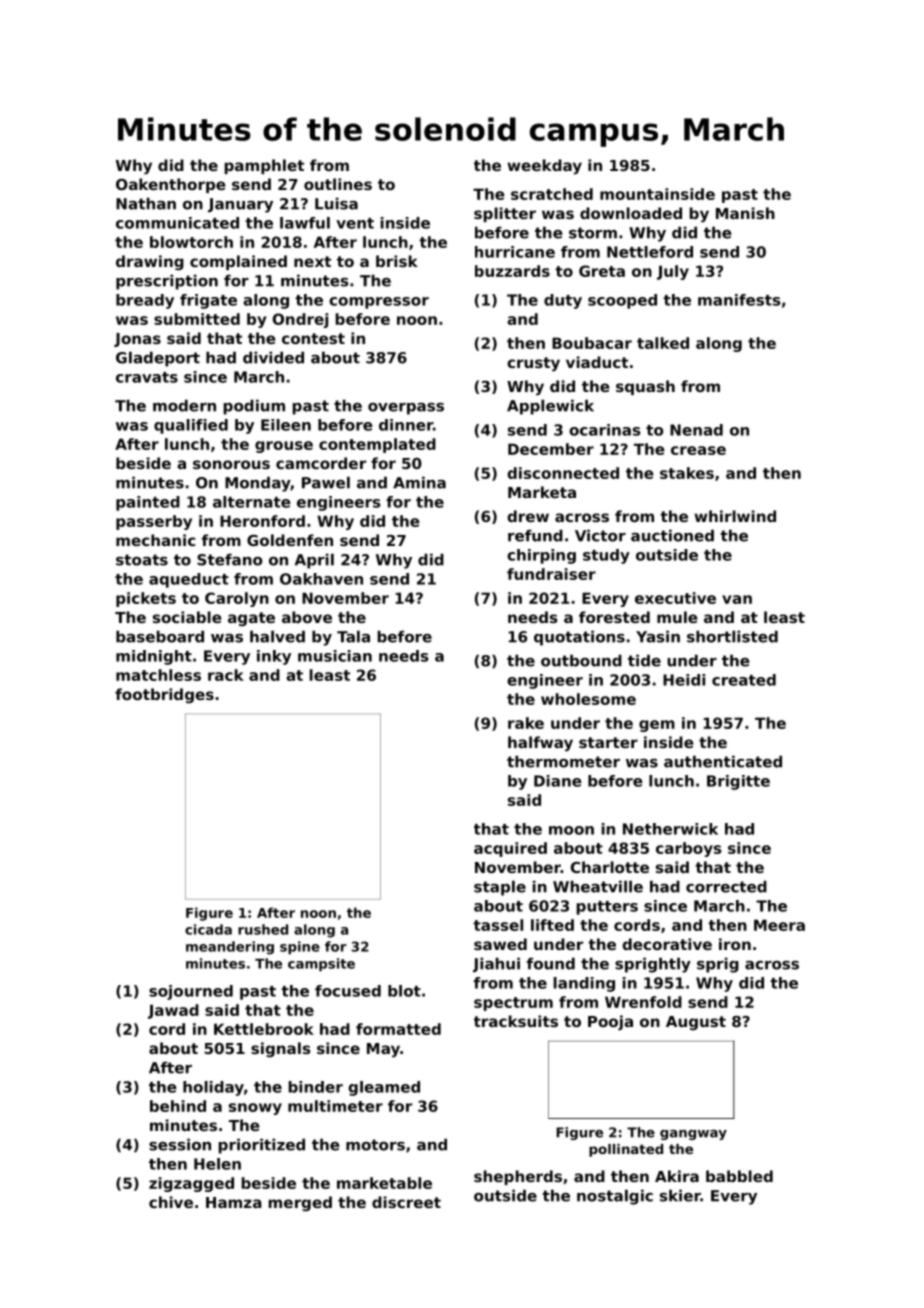  Describe the element at coordinates (533, 364) in the document. I see `crusty` at that location.
